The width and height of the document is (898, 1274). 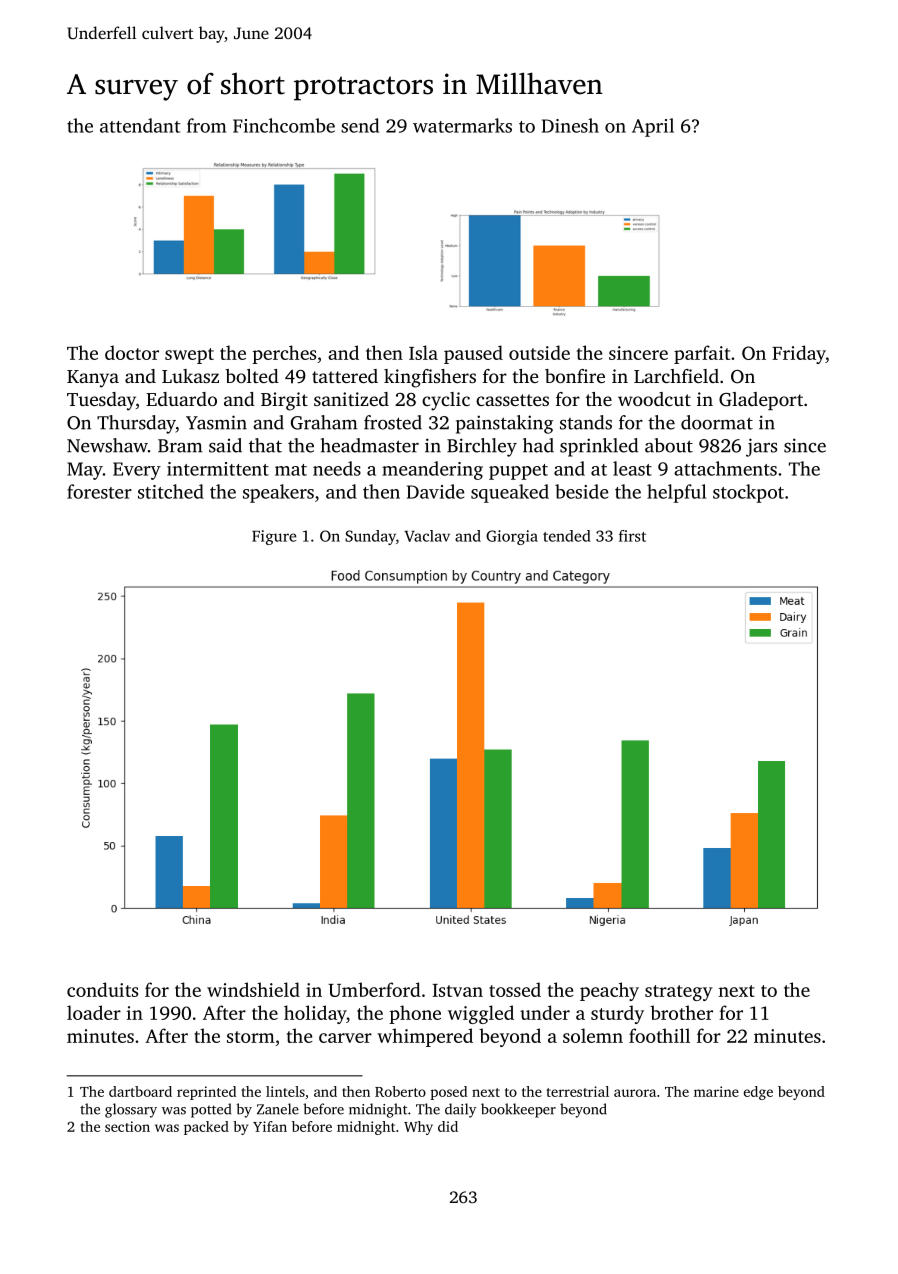 What do you see at coordinates (632, 536) in the document?
I see `first` at bounding box center [632, 536].
